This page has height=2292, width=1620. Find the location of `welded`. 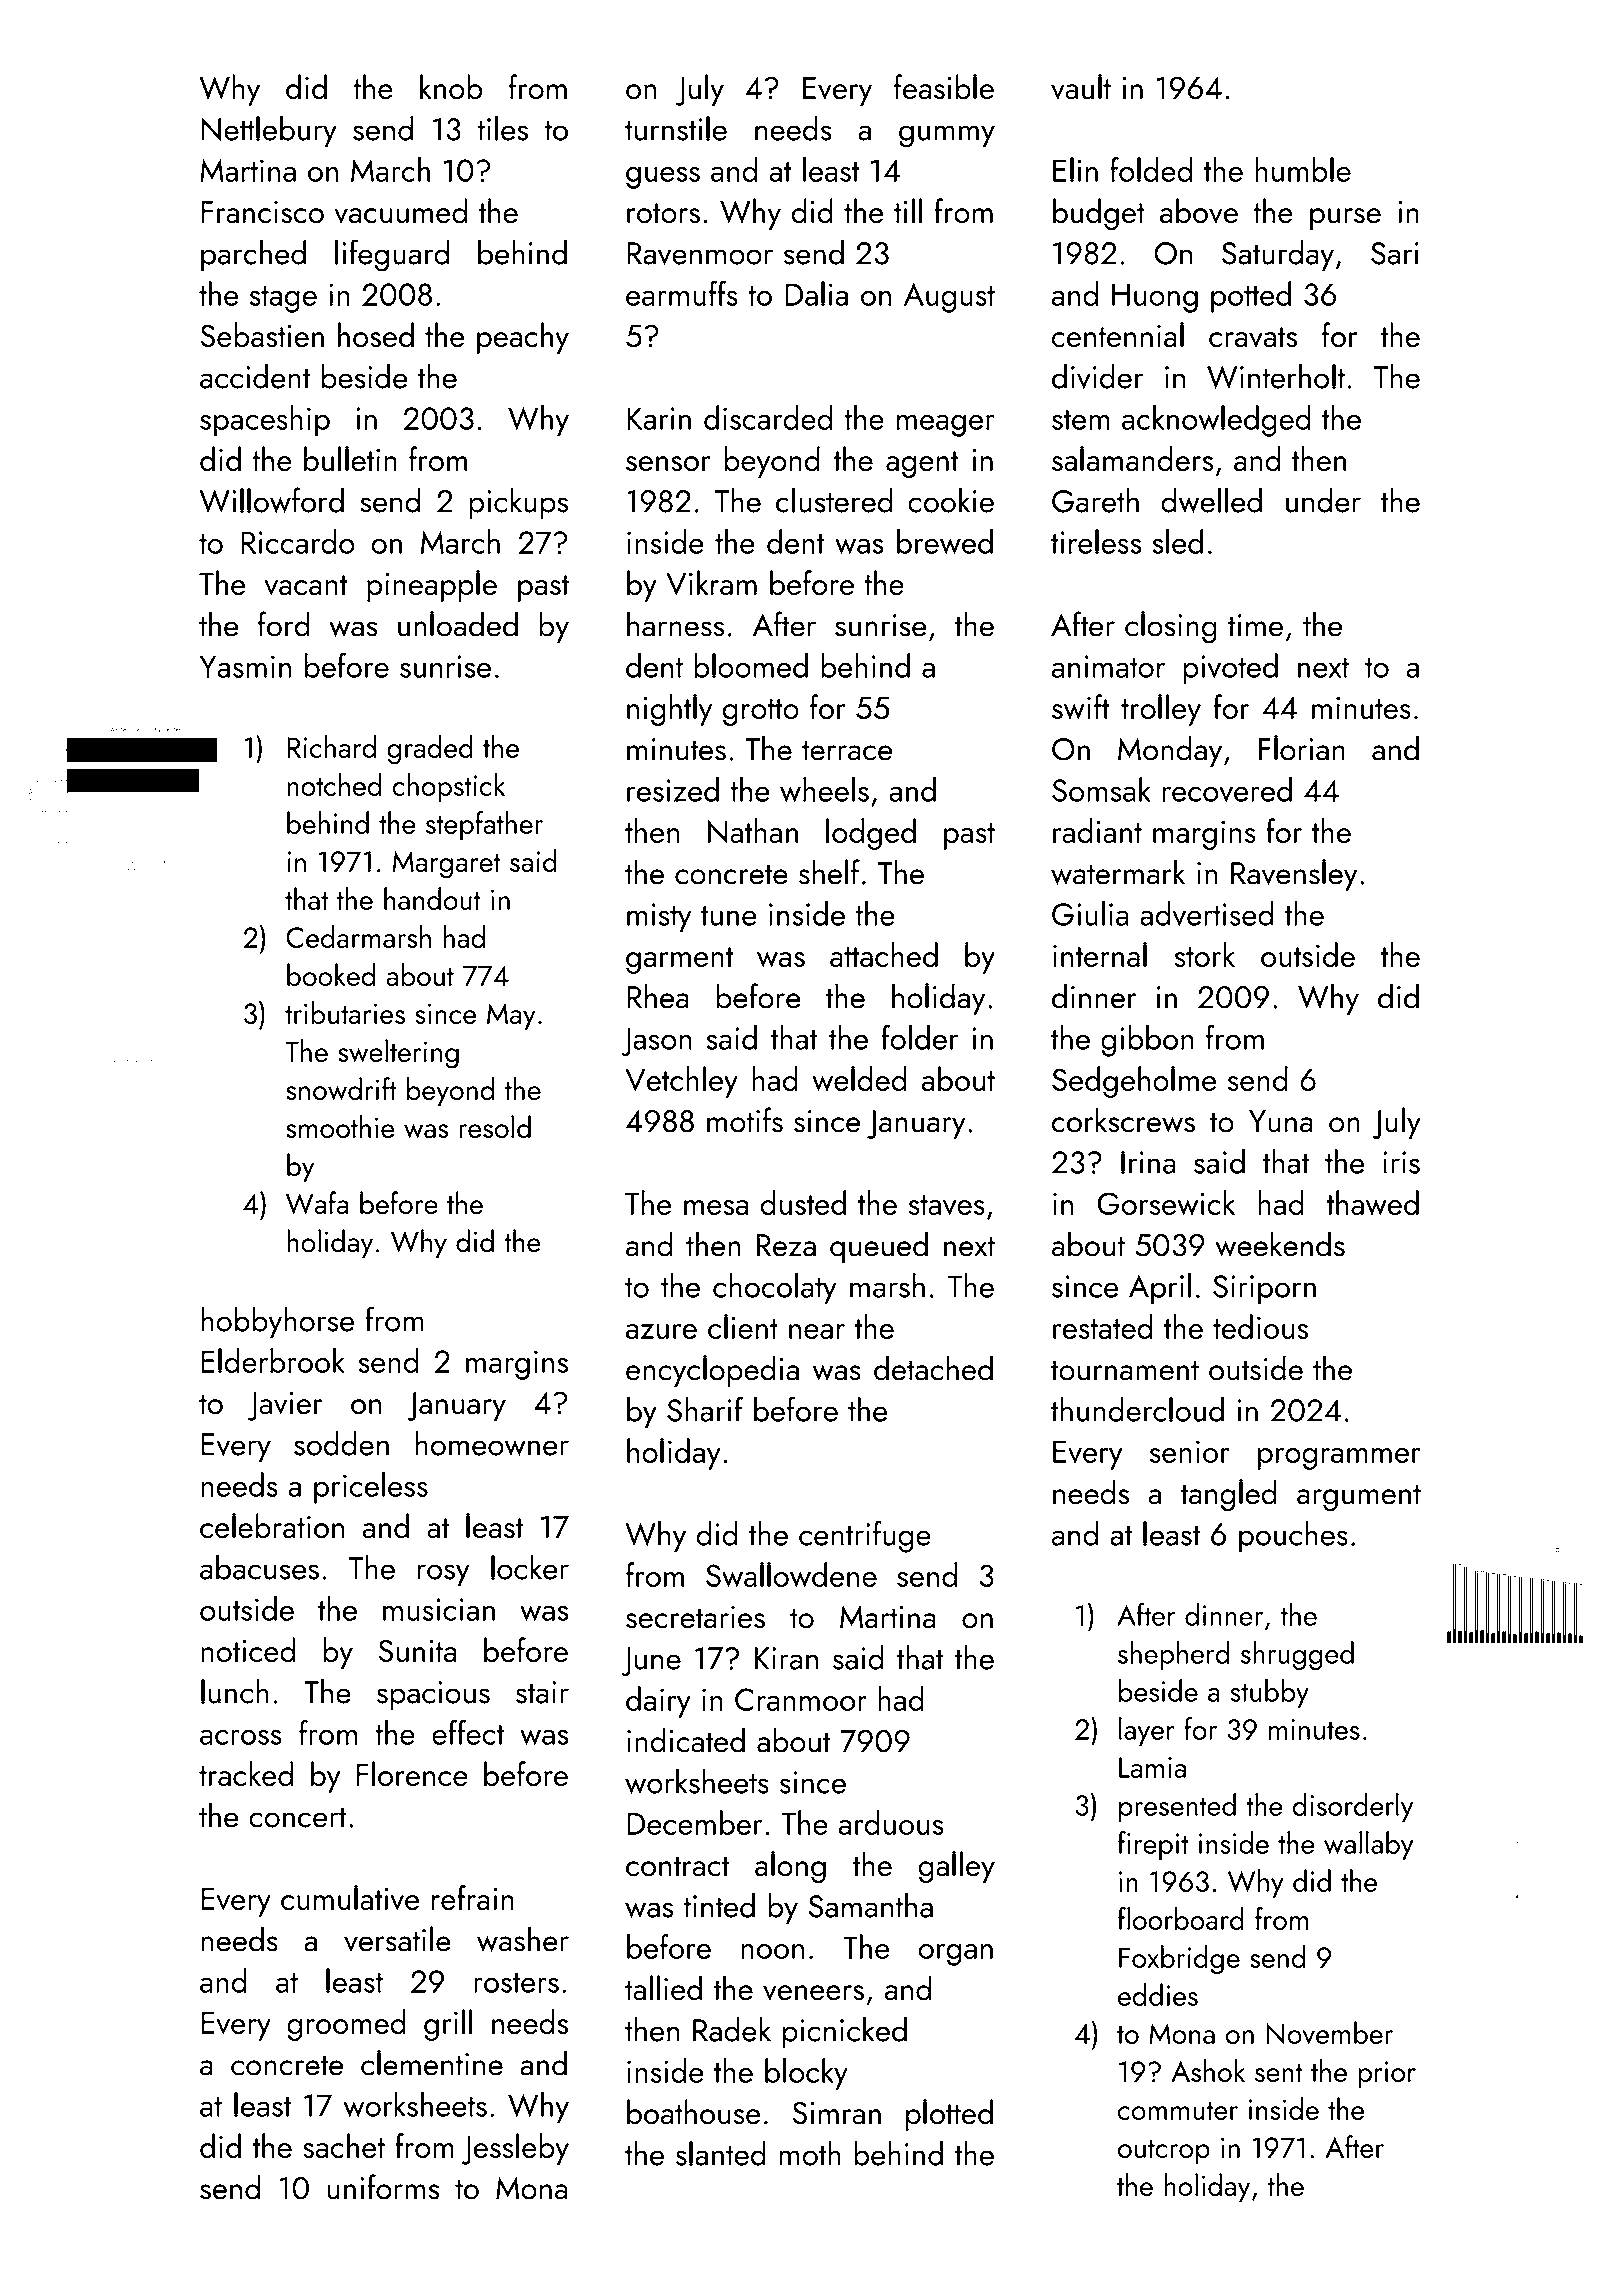

welded is located at coordinates (859, 1079).
